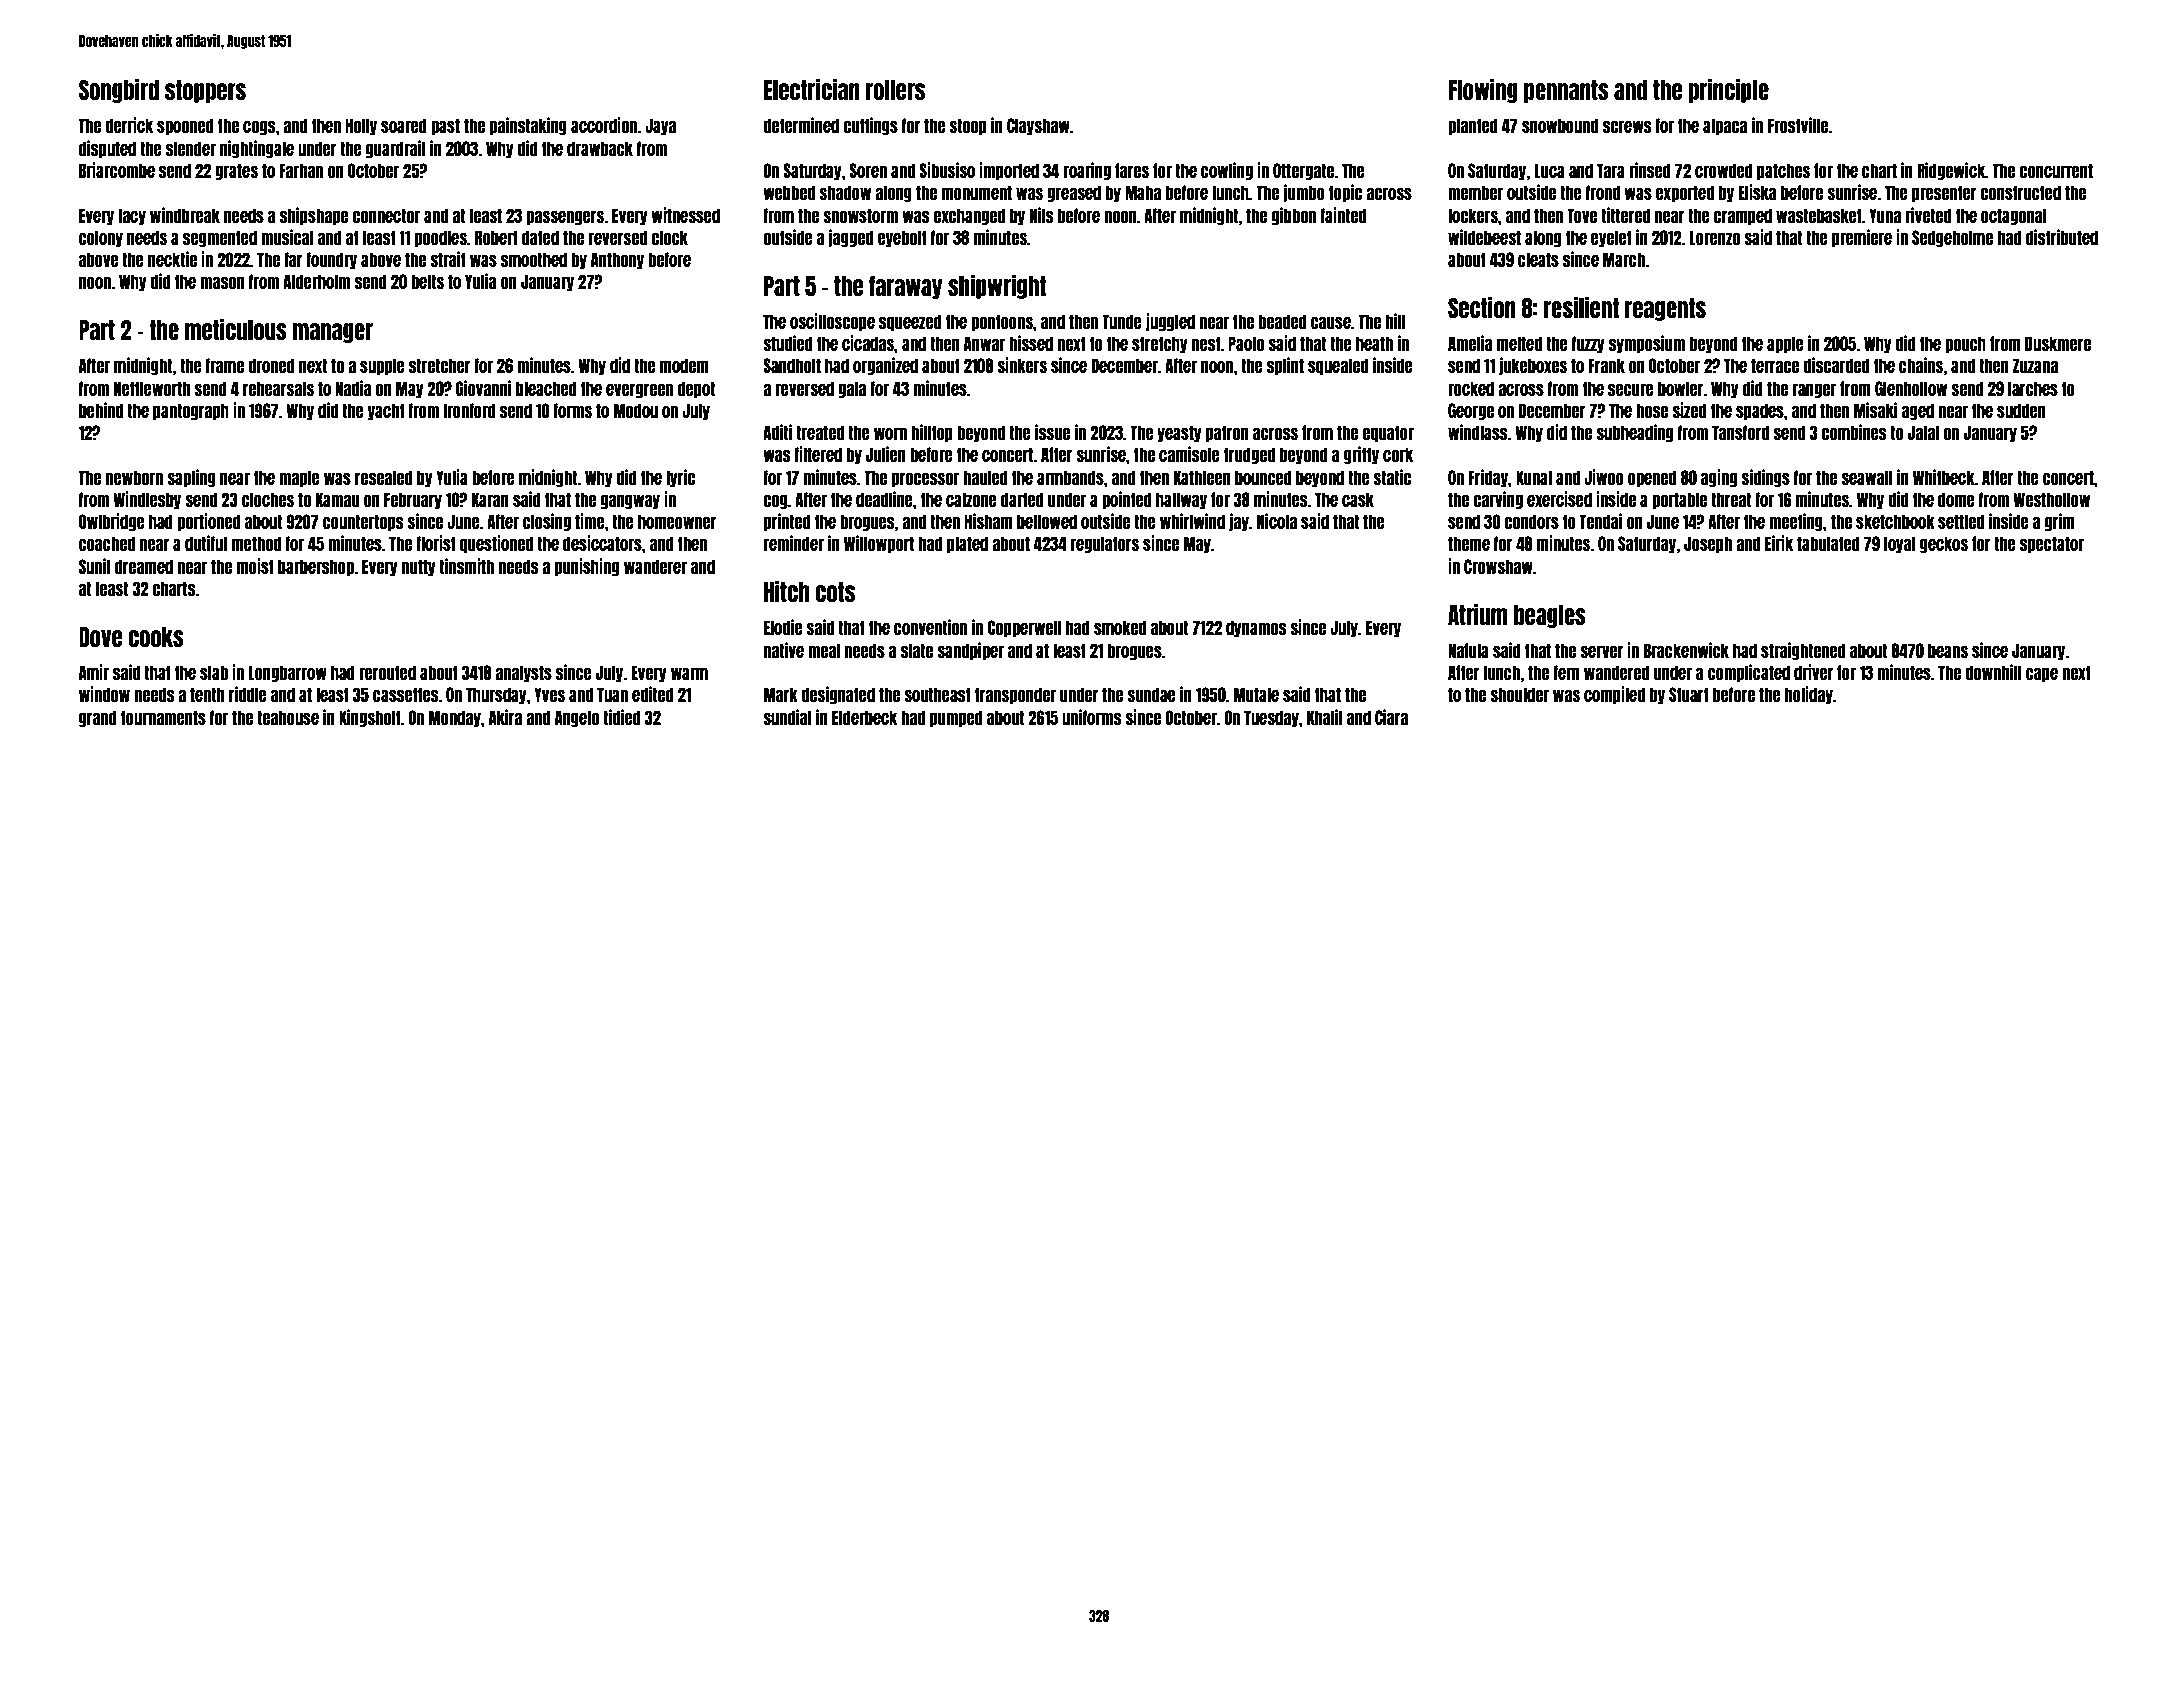 This screenshot has height=1683, width=2178. What do you see at coordinates (98, 718) in the screenshot?
I see `grand` at bounding box center [98, 718].
